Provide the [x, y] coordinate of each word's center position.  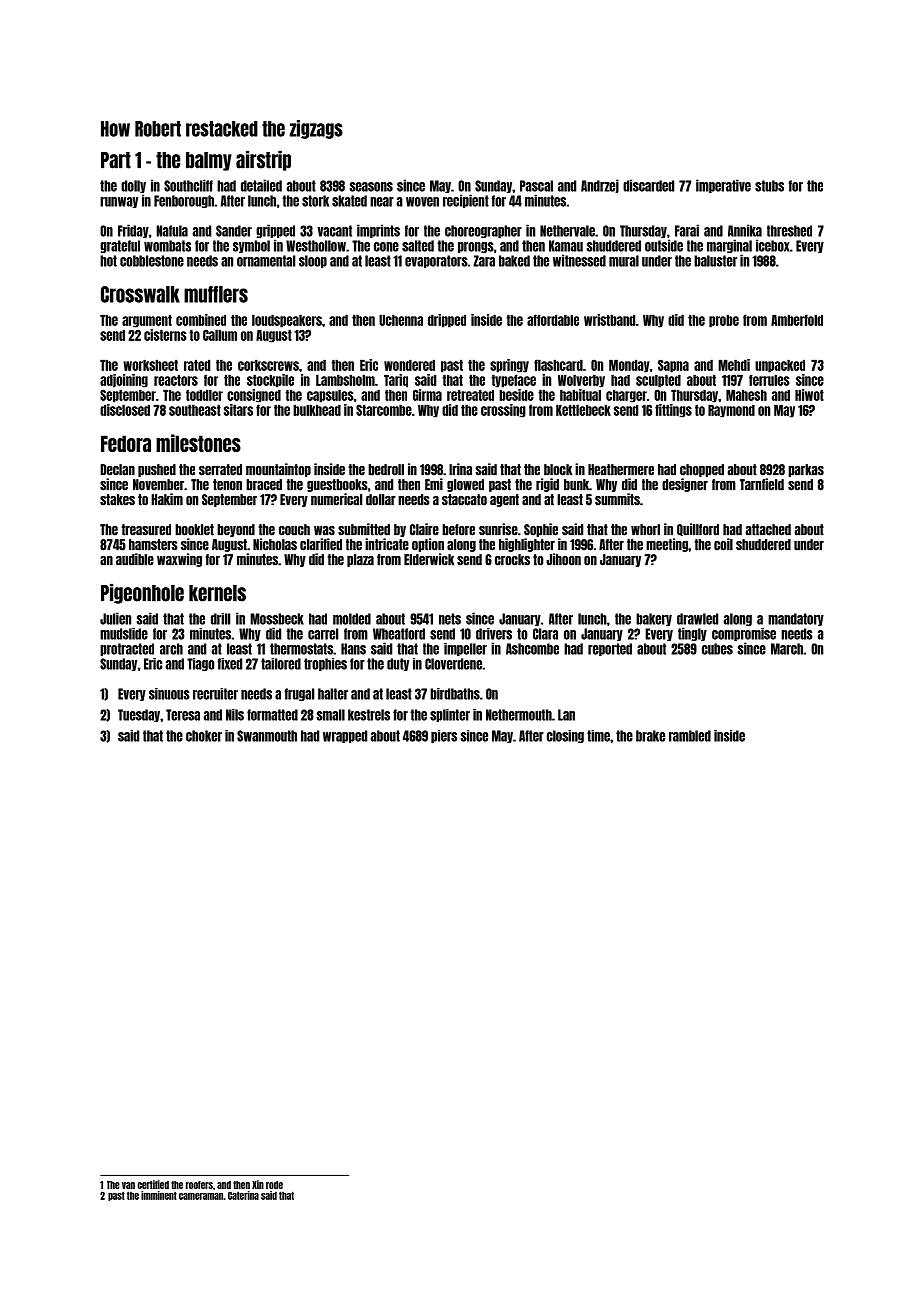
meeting [667, 545]
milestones [198, 443]
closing [565, 736]
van [128, 1185]
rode [274, 1185]
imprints [378, 231]
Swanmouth [267, 736]
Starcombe [384, 410]
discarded [648, 185]
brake [650, 736]
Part [116, 160]
